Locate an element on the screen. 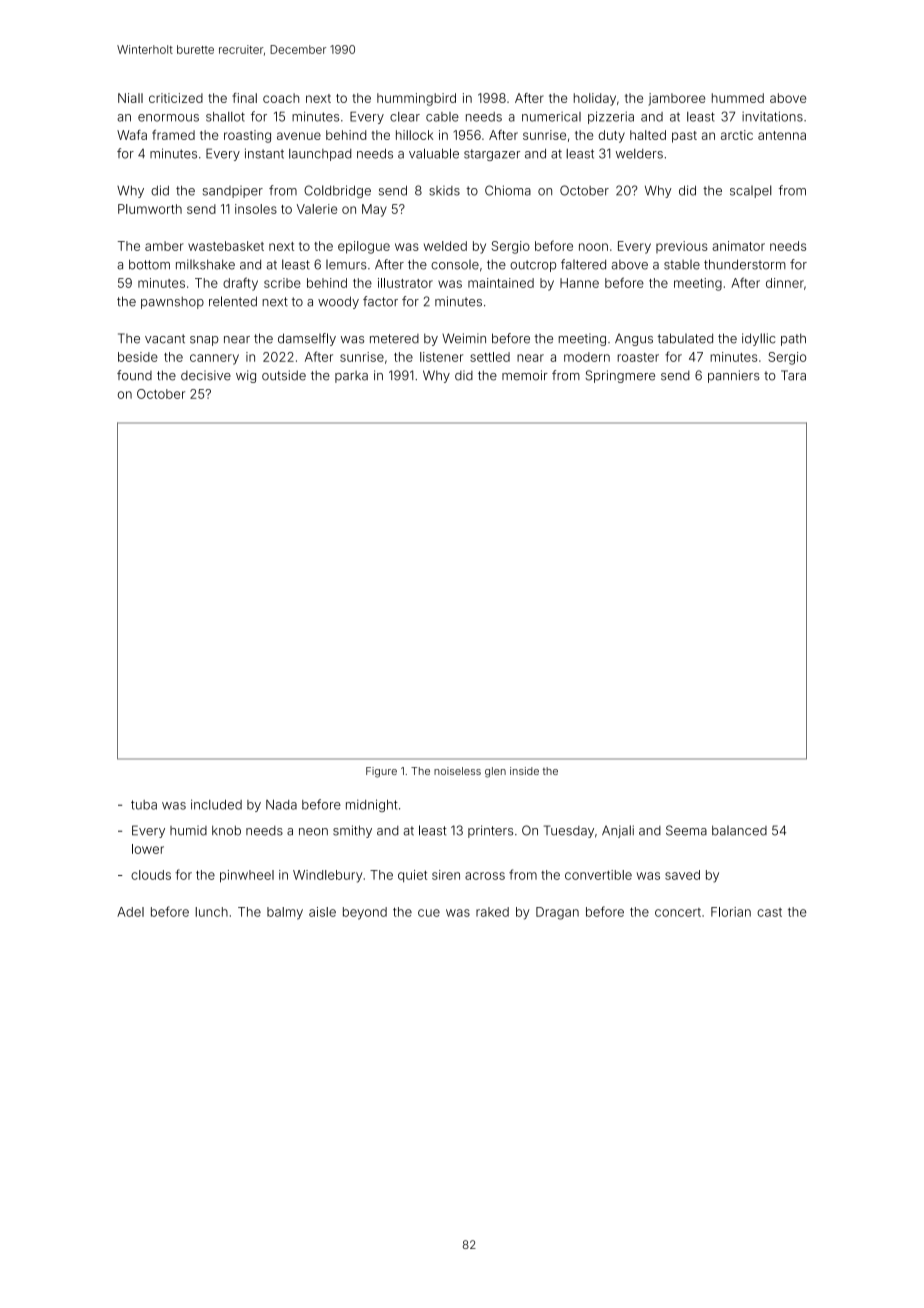 This screenshot has height=1308, width=924. Adel is located at coordinates (130, 912).
